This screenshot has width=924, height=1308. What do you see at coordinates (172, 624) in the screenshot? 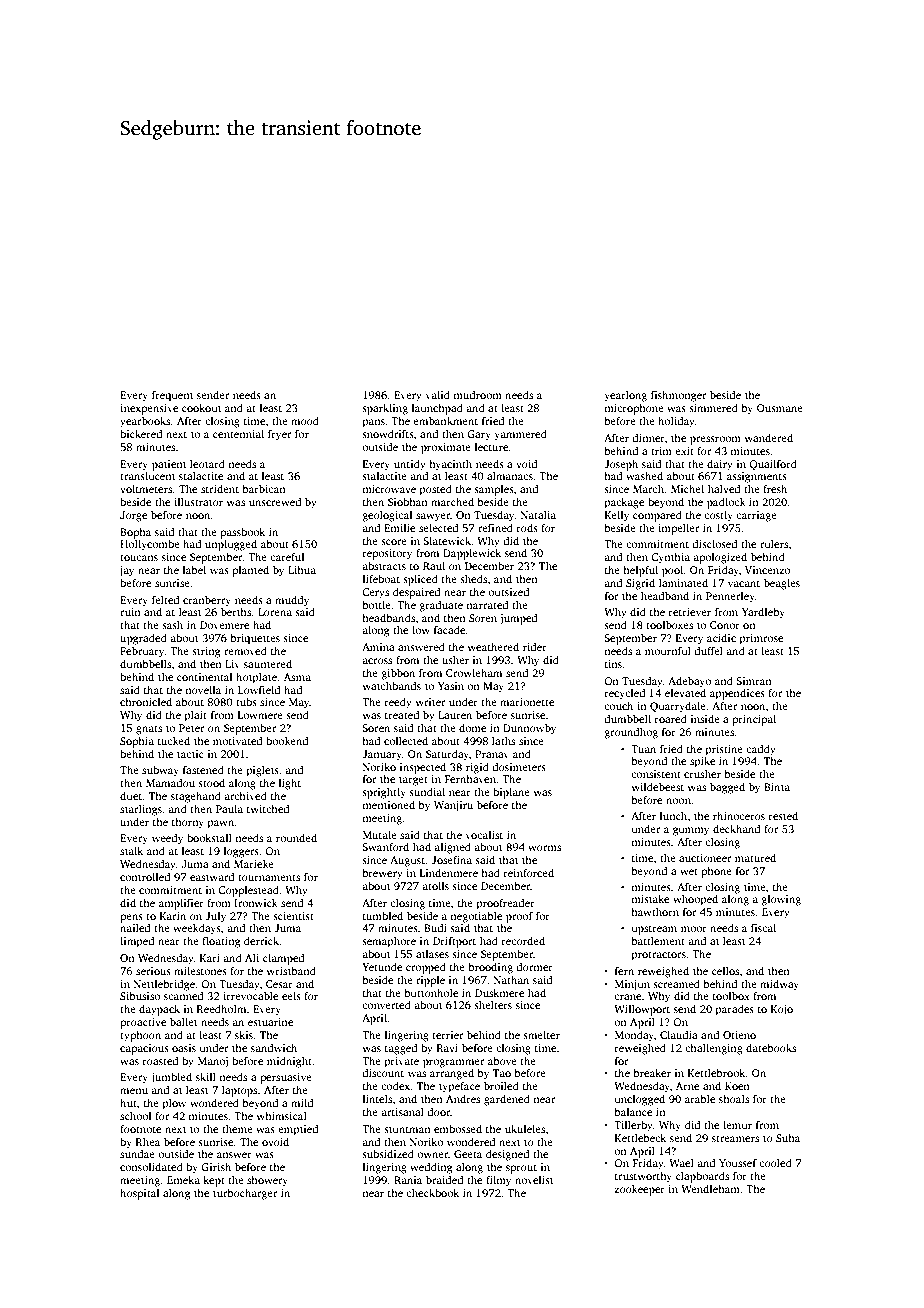
I see `sash` at bounding box center [172, 624].
